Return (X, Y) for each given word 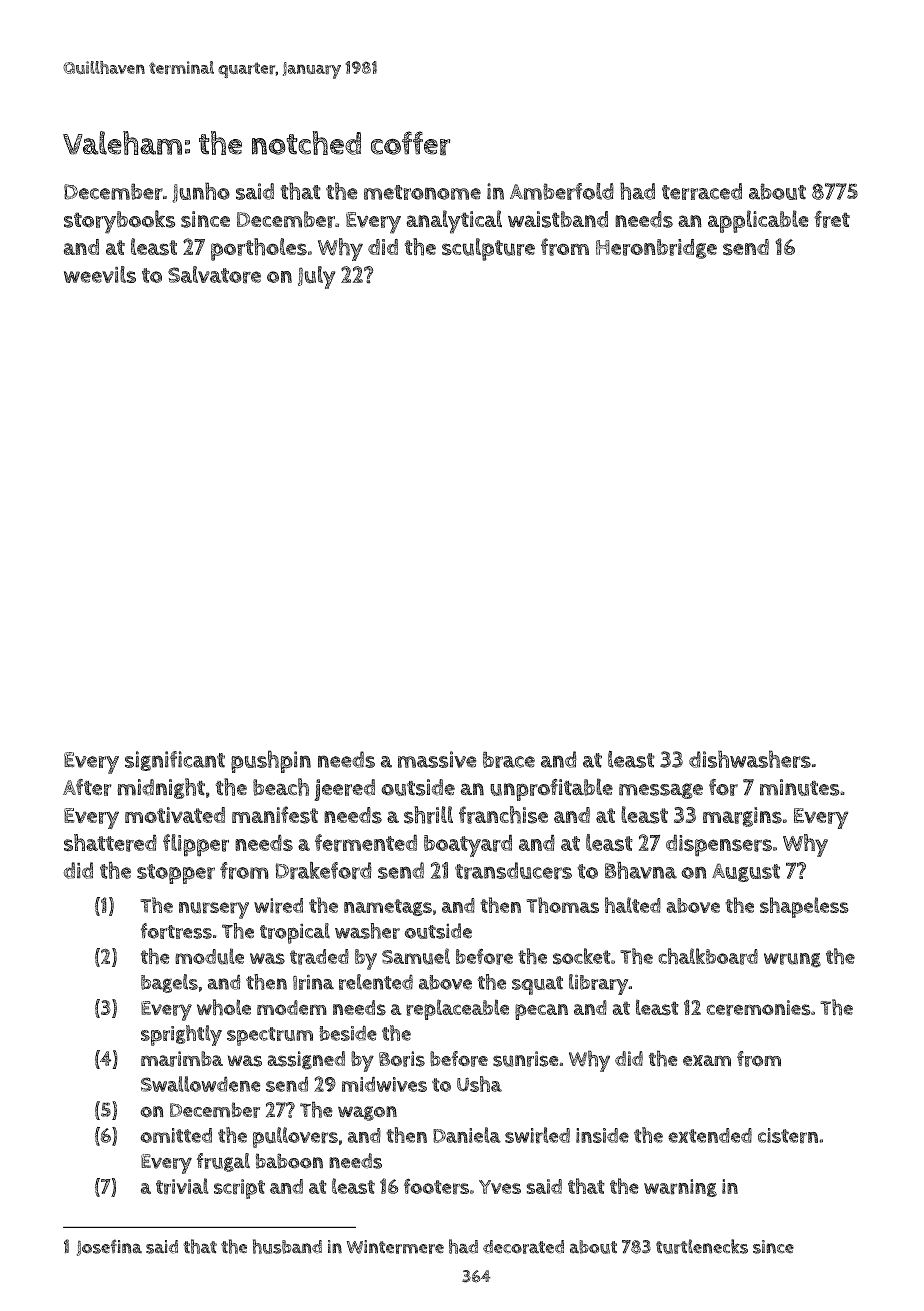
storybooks (119, 222)
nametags (388, 907)
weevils (100, 274)
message (661, 791)
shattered (110, 843)
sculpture (488, 249)
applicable (758, 221)
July (317, 277)
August (746, 872)
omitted (176, 1135)
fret (832, 219)
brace (509, 759)
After (87, 787)
